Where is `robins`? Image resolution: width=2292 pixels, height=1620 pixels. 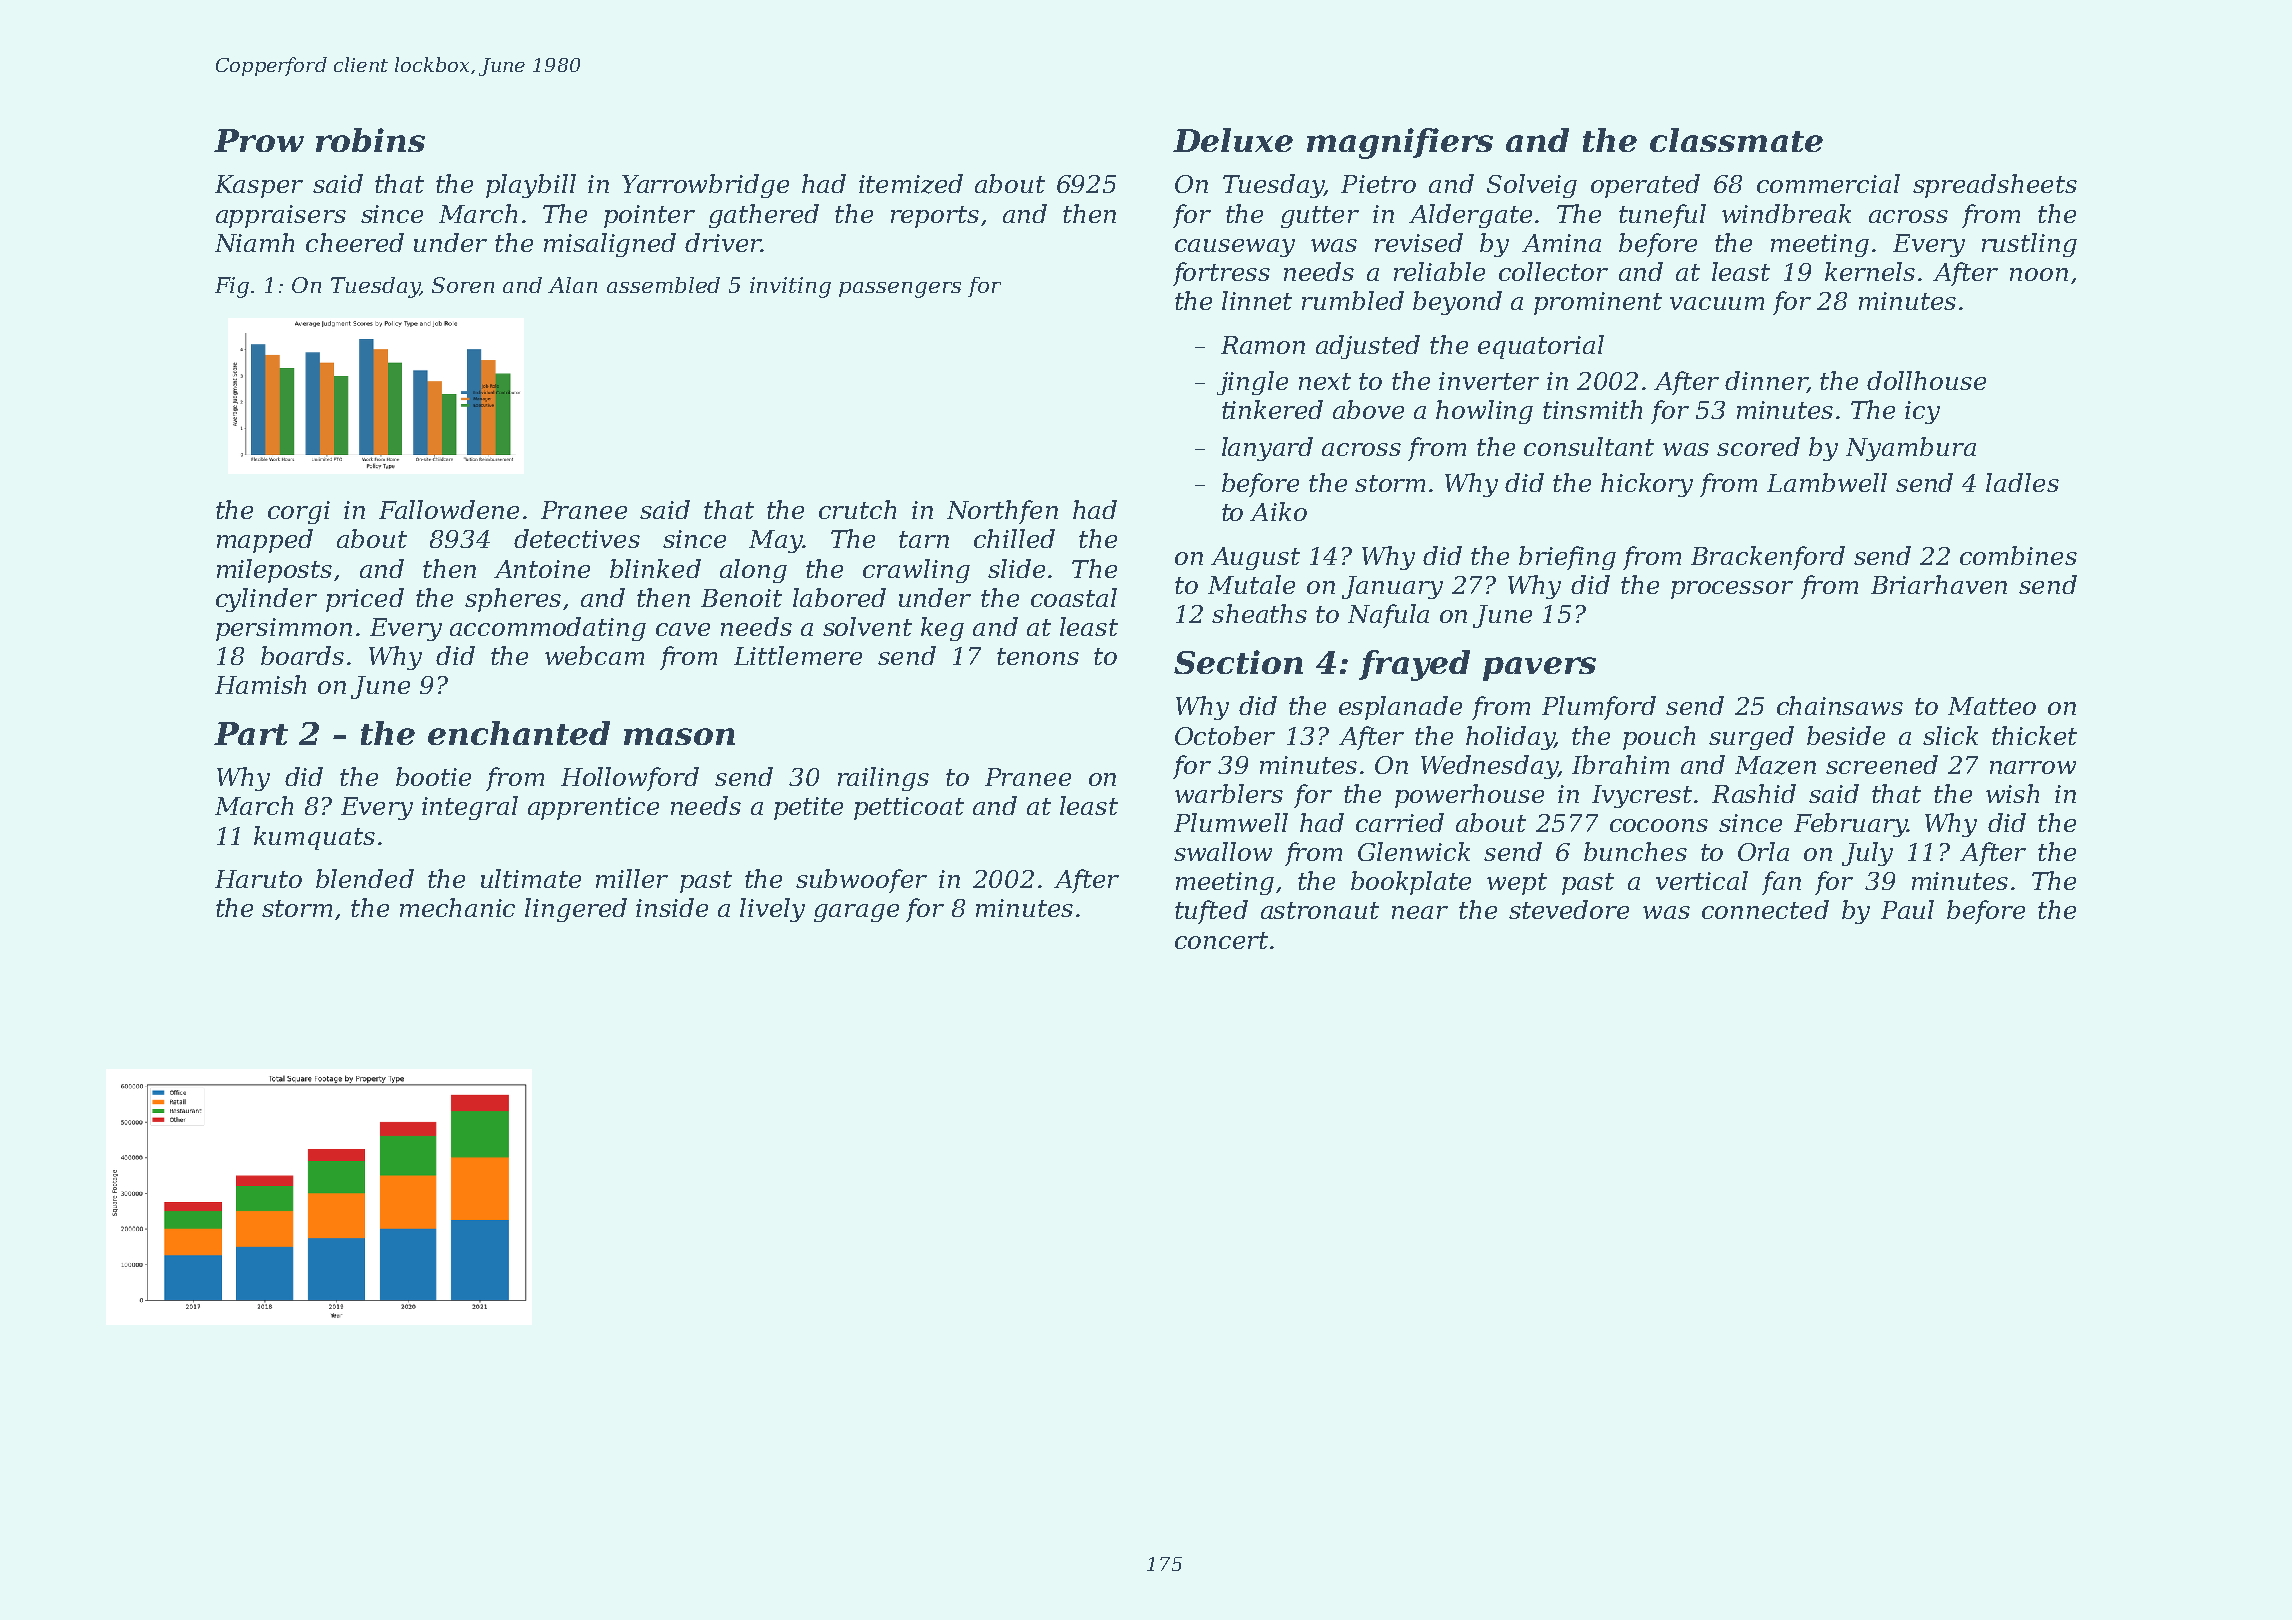
robins is located at coordinates (370, 140).
